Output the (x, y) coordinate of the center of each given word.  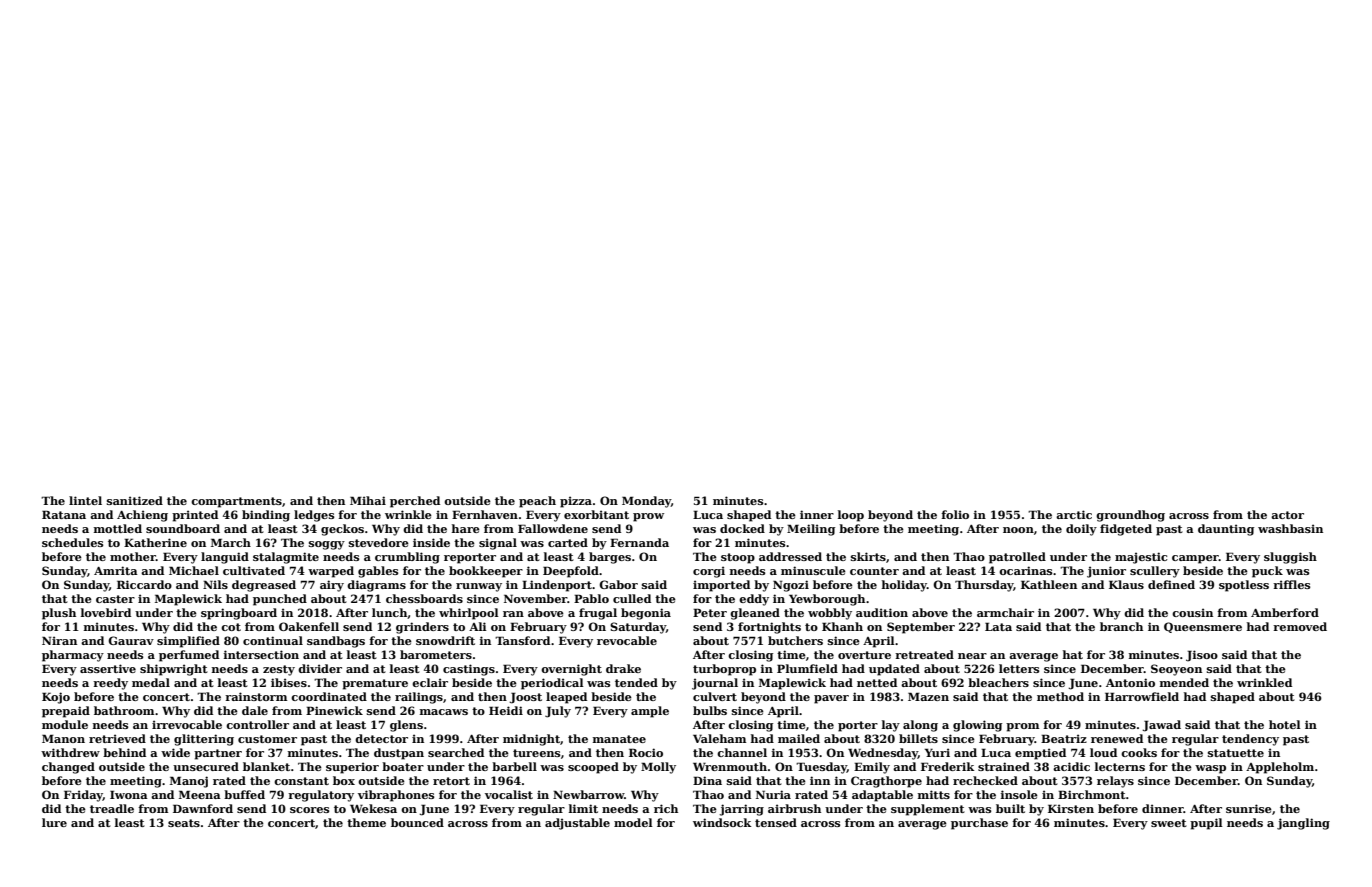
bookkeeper (486, 572)
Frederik (947, 766)
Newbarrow (588, 794)
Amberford (1285, 612)
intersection (261, 654)
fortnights (769, 628)
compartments (236, 502)
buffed (244, 794)
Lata (998, 626)
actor (1287, 515)
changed (68, 768)
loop (851, 516)
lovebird (106, 612)
